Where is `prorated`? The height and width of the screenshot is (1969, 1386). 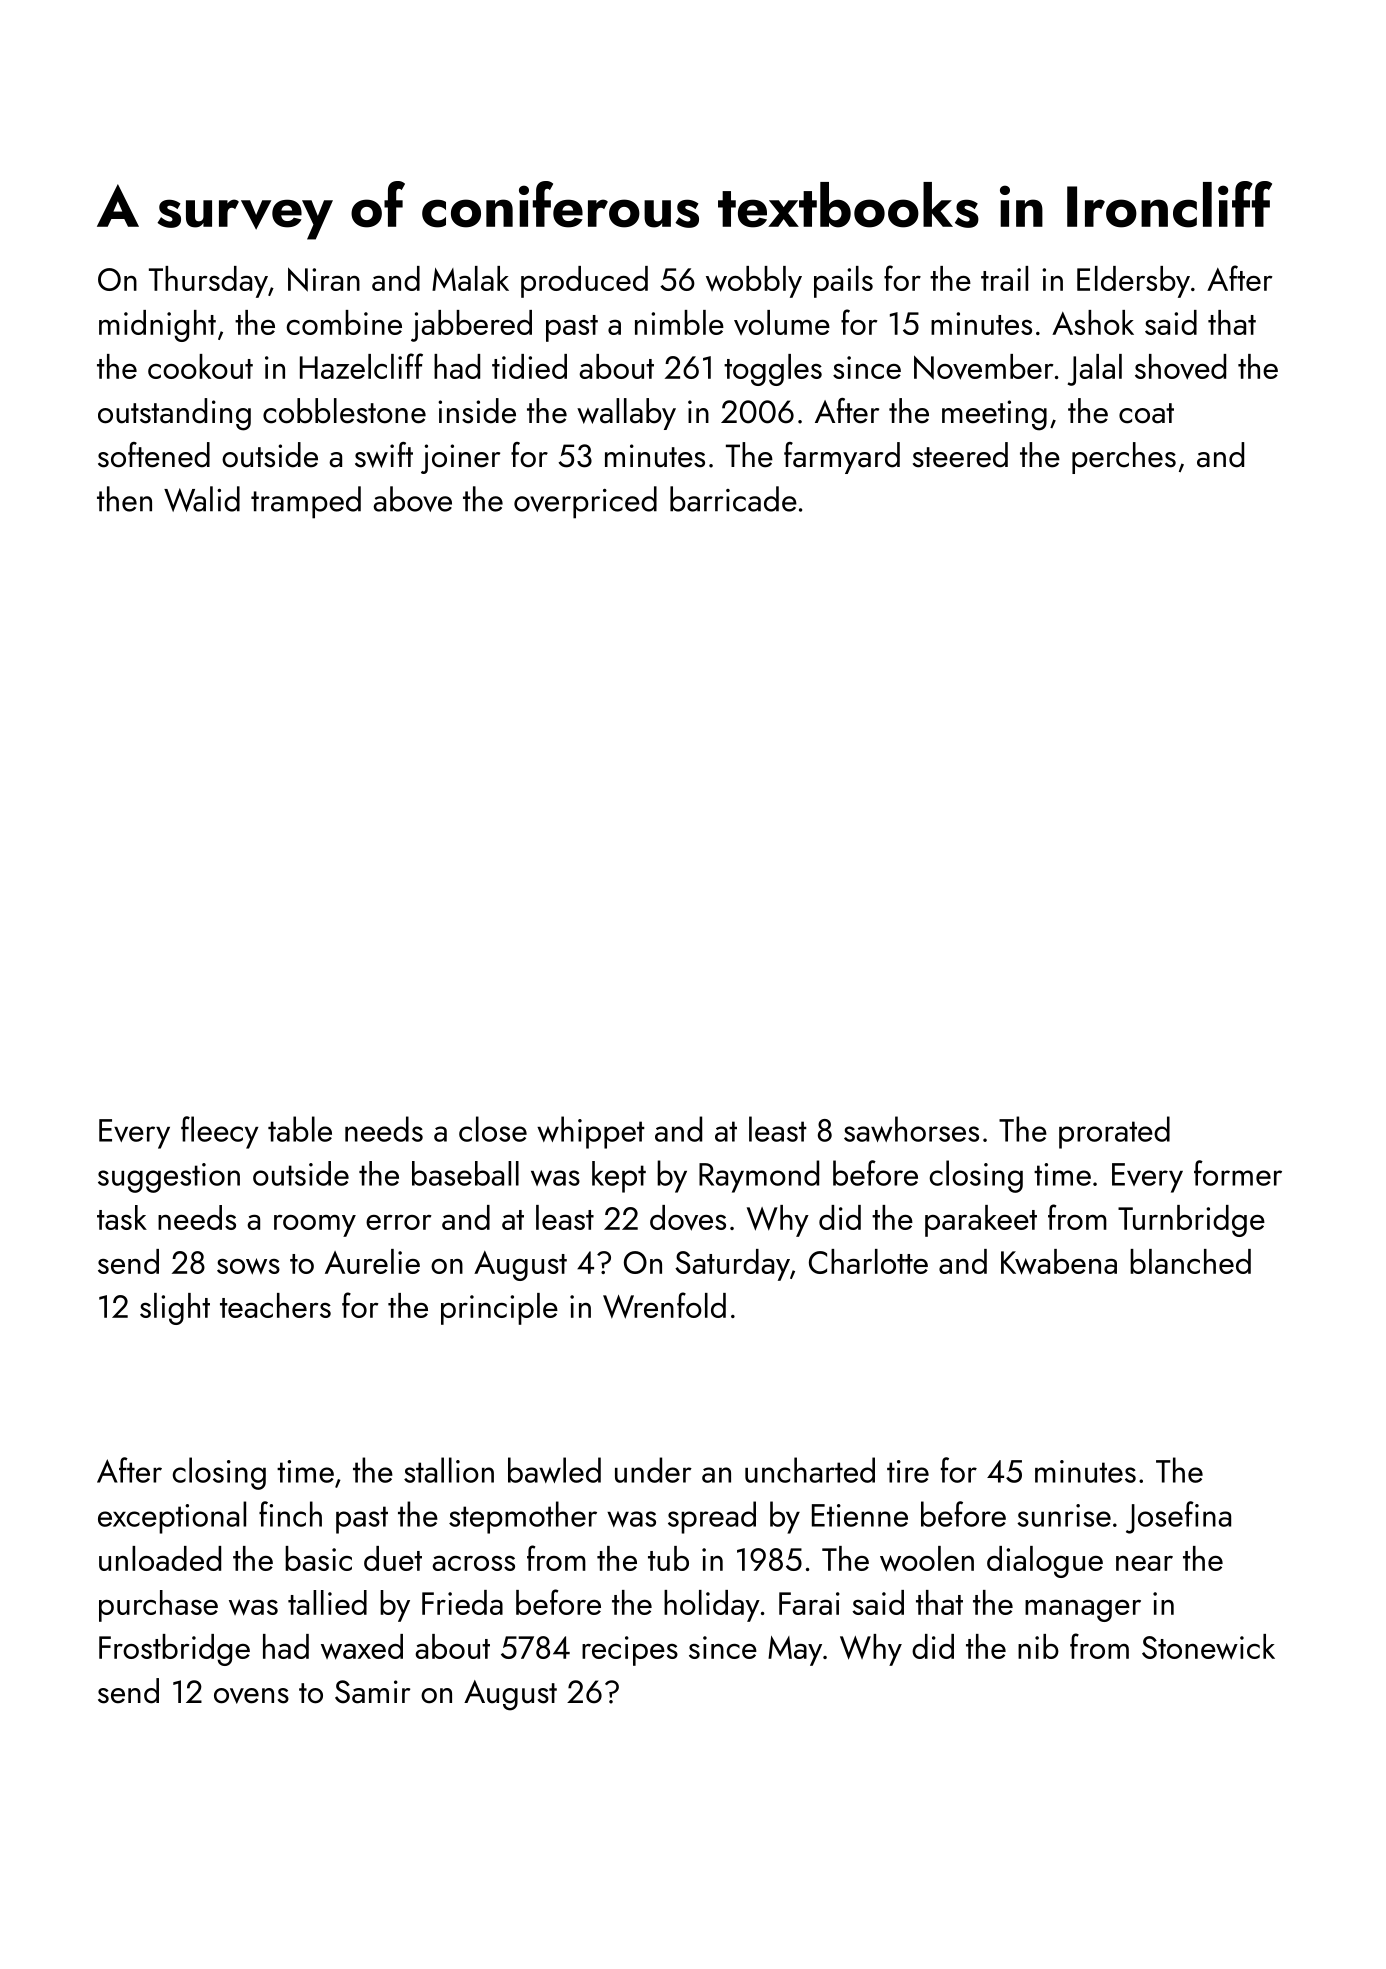
prorated is located at coordinates (1114, 1132).
